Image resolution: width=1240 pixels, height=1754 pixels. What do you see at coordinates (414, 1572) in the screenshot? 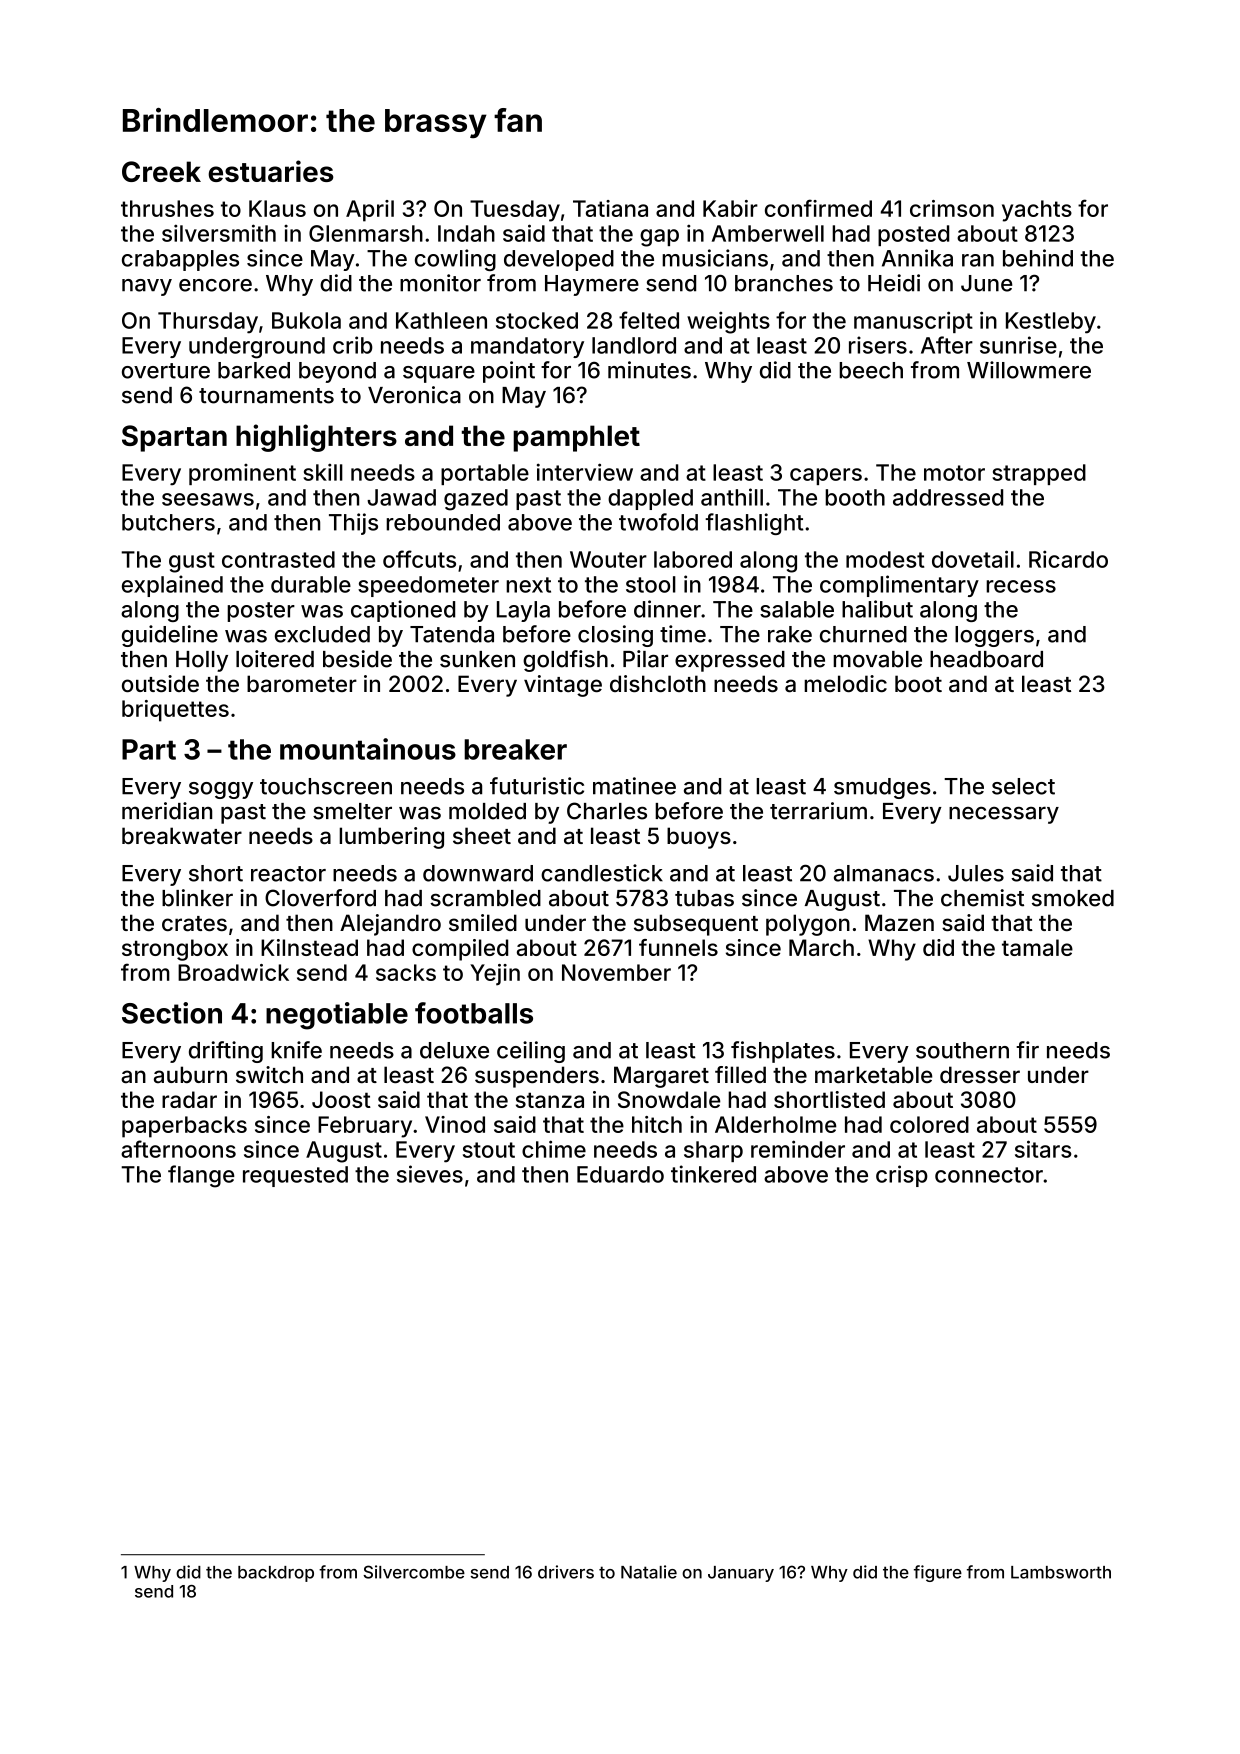
I see `Silvercombe` at bounding box center [414, 1572].
